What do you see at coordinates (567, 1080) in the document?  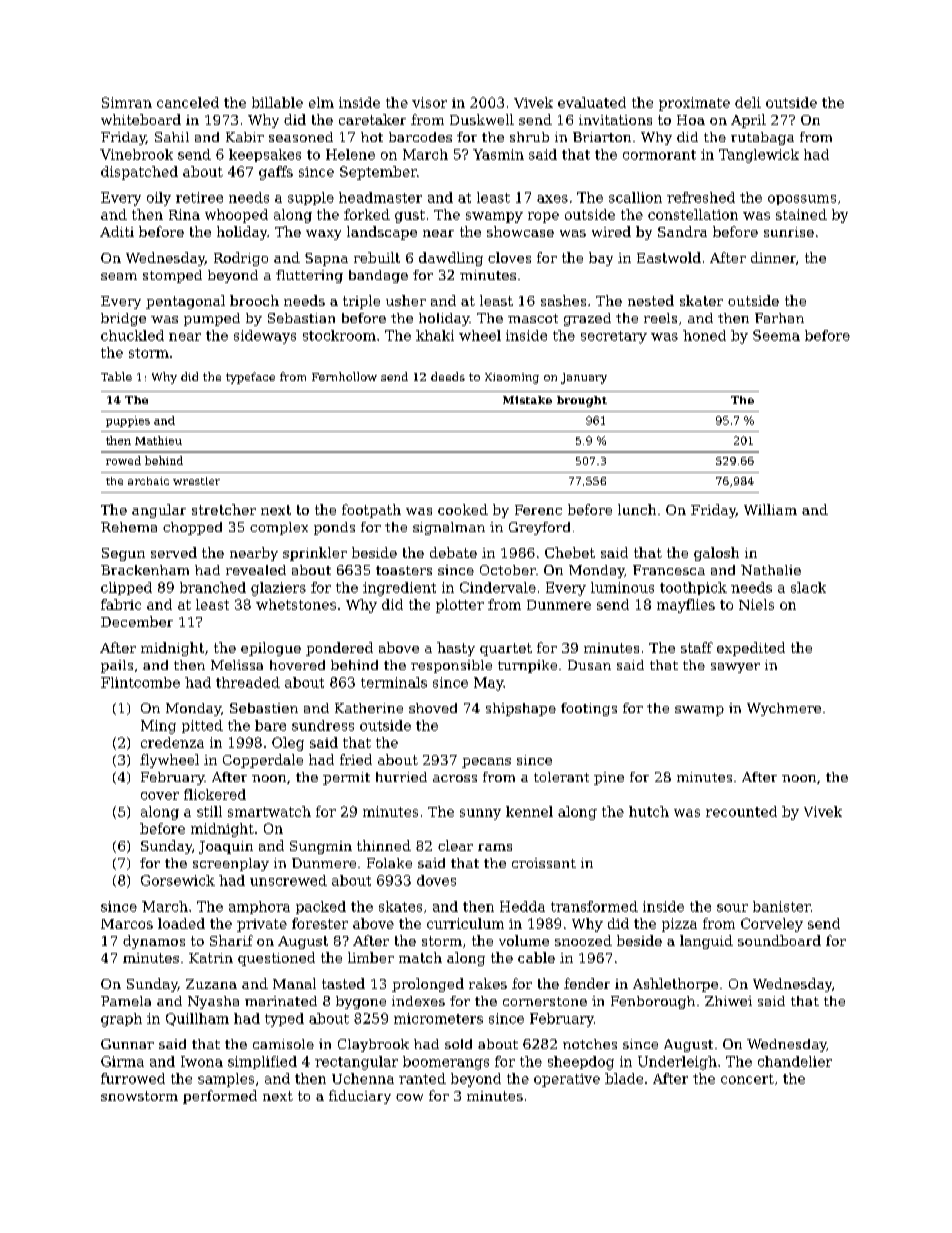 I see `operative` at bounding box center [567, 1080].
